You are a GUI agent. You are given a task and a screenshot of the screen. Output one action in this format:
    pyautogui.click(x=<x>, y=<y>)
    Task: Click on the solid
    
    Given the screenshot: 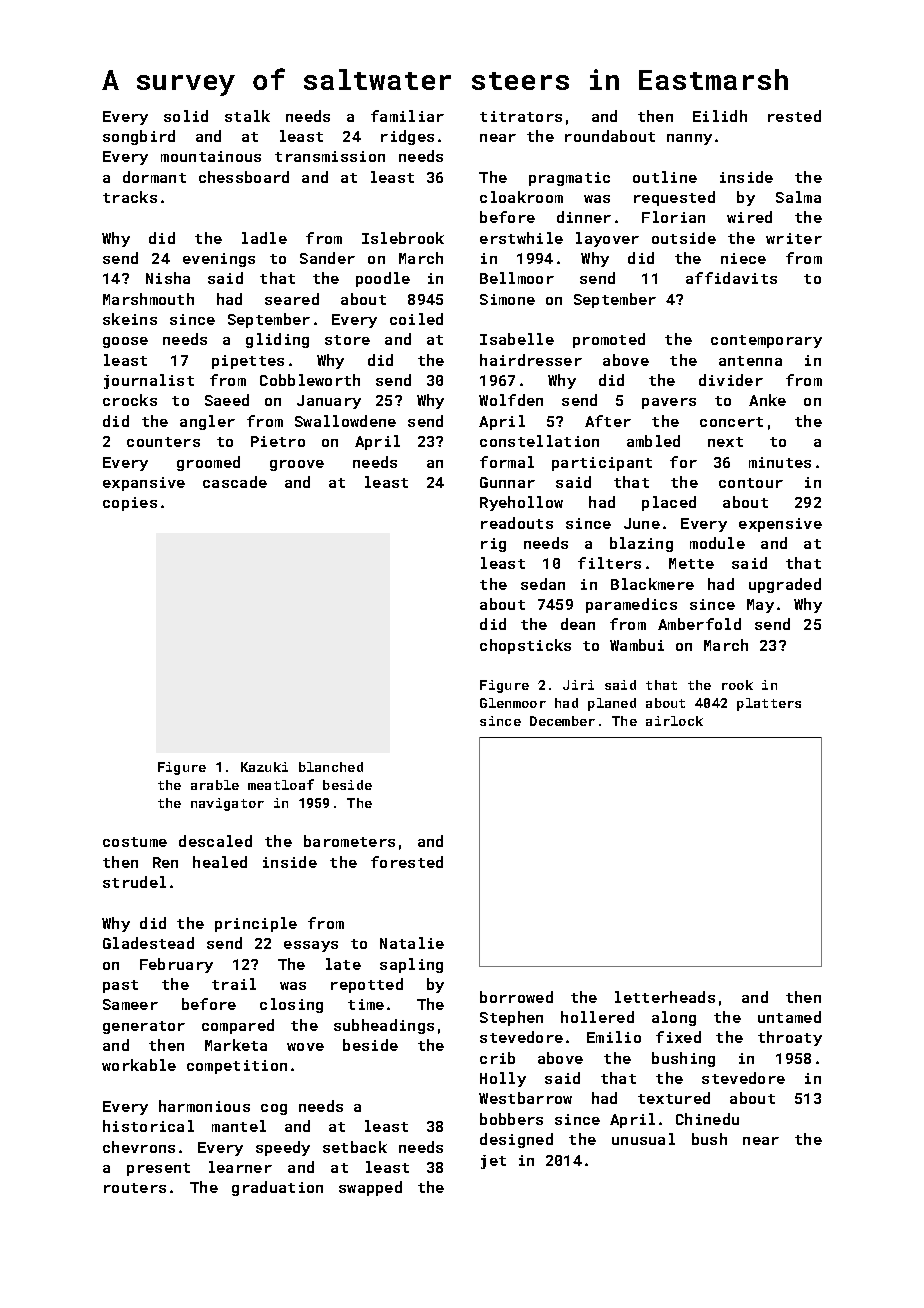 What is the action you would take?
    pyautogui.click(x=186, y=116)
